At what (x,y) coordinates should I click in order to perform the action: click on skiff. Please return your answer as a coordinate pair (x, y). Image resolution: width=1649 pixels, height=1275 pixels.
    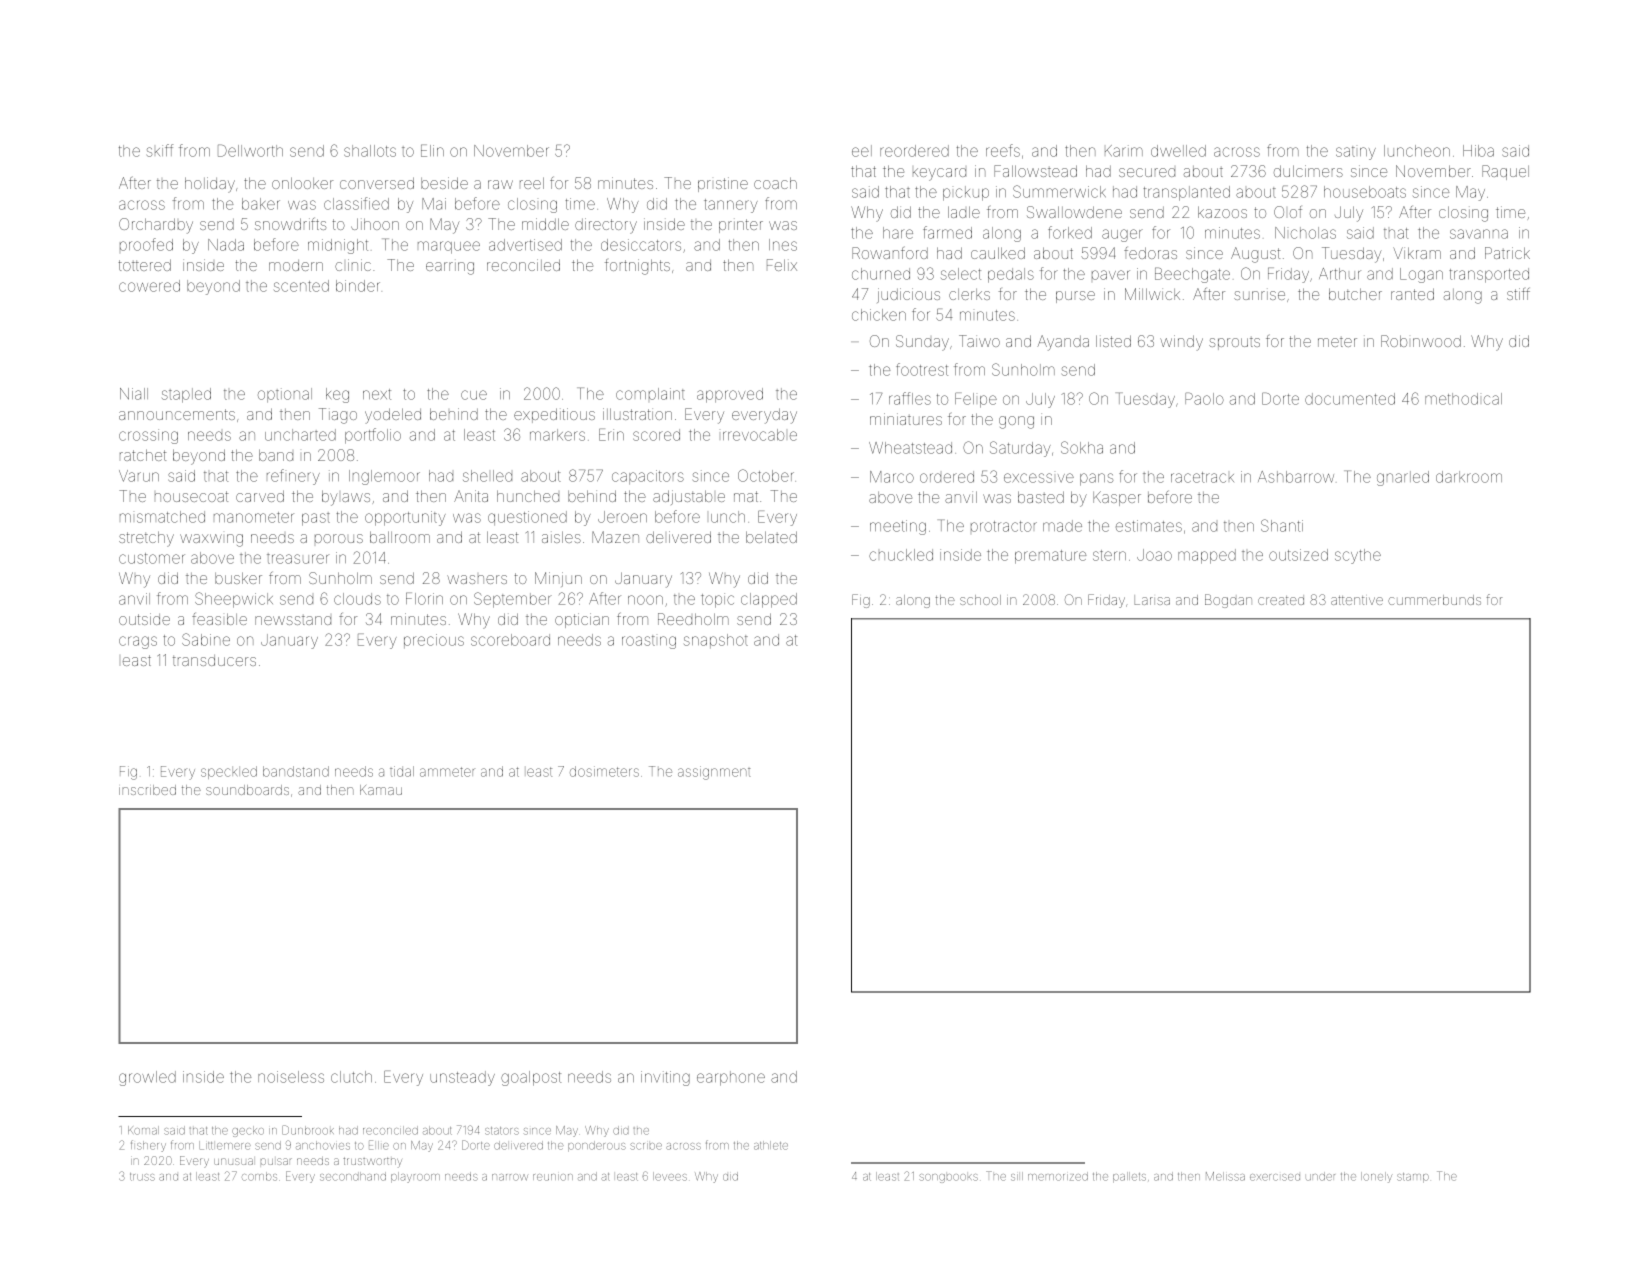
    Looking at the image, I should click on (160, 150).
